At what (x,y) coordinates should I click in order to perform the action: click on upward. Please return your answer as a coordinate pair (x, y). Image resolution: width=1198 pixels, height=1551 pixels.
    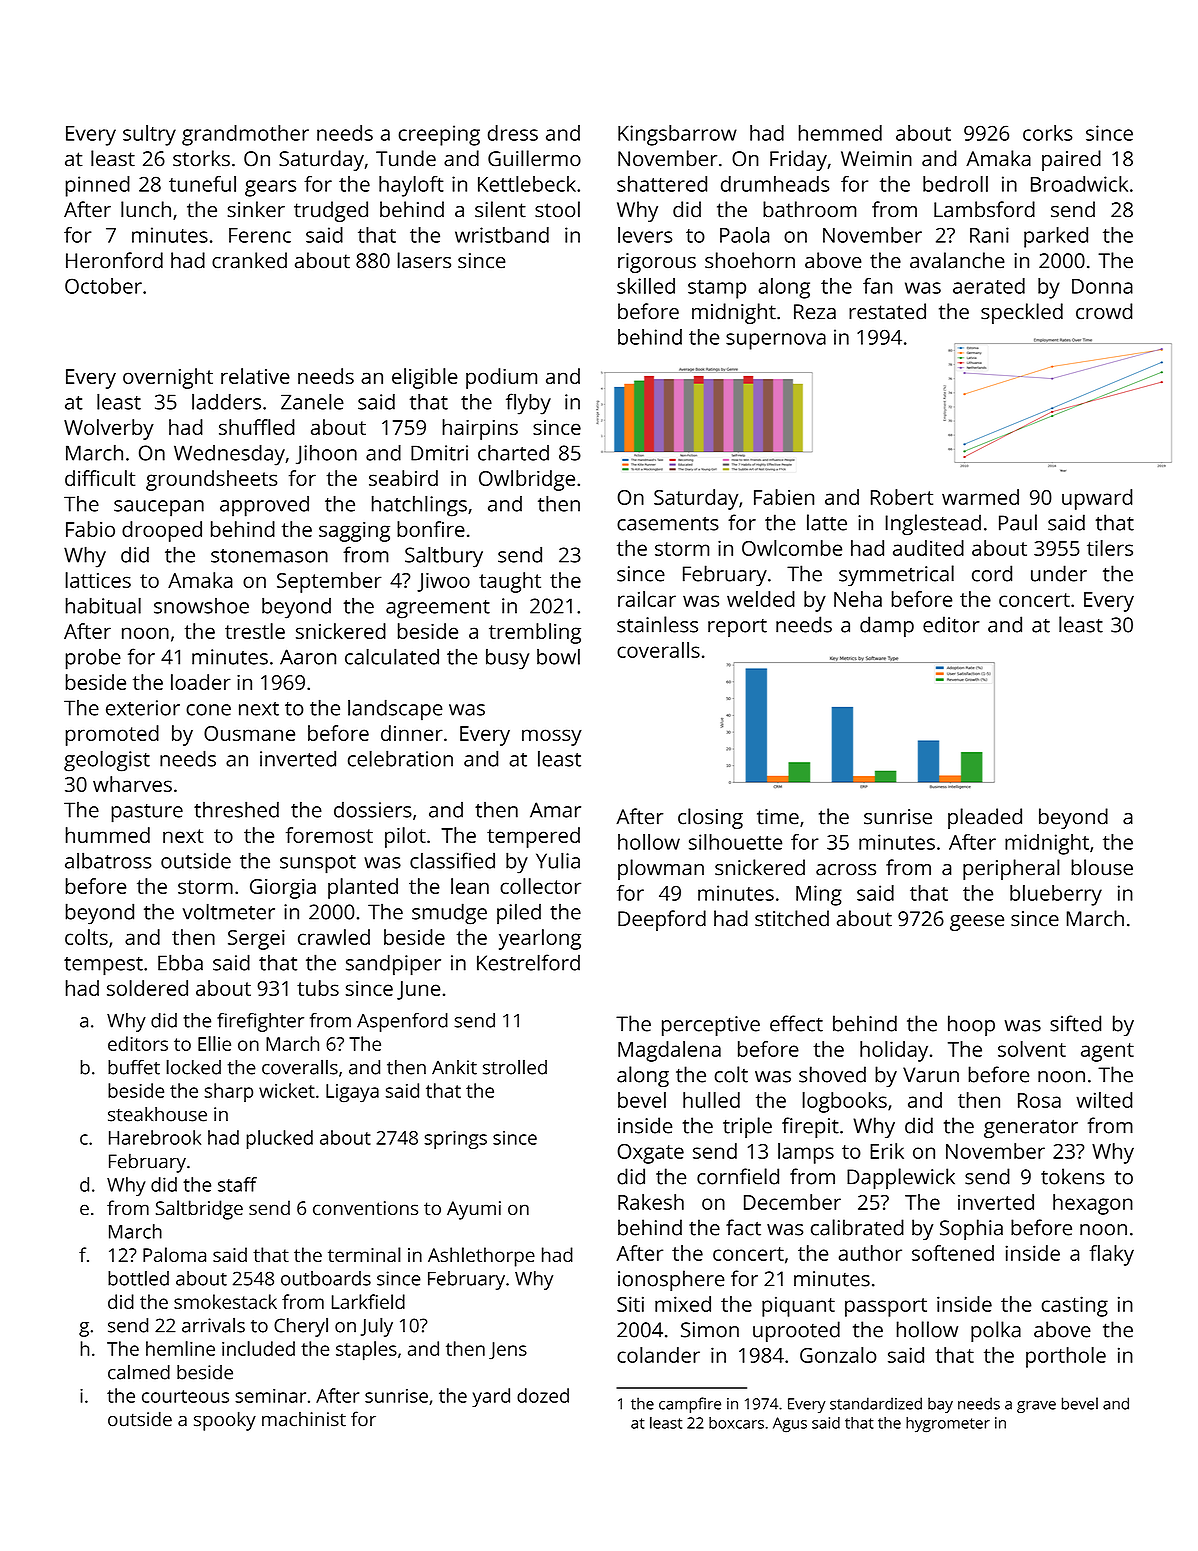
    Looking at the image, I should click on (1097, 499).
